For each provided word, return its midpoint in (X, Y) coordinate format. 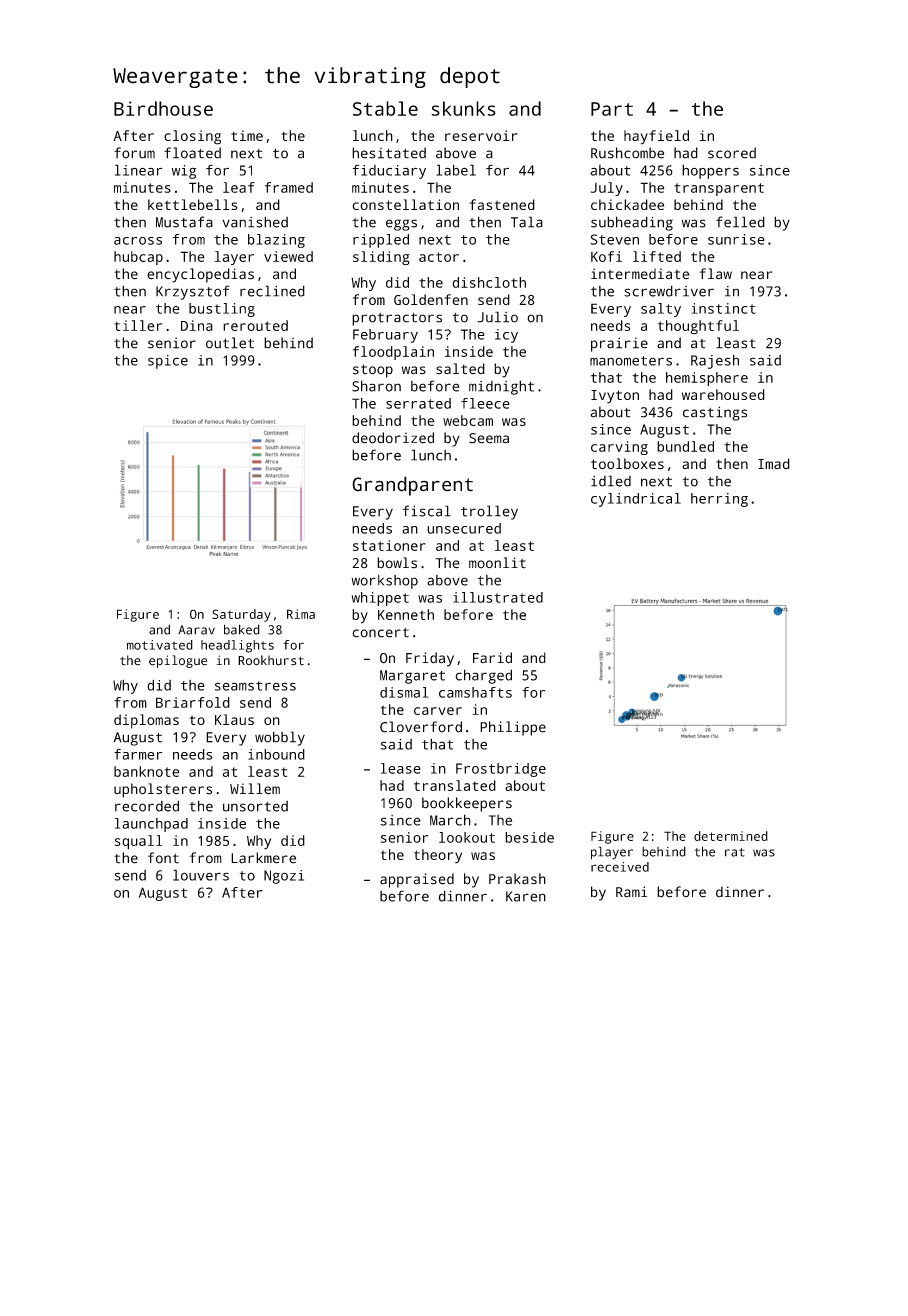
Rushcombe (627, 153)
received (620, 867)
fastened (502, 204)
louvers (201, 875)
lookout (467, 837)
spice (168, 362)
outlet (230, 343)
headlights (237, 646)
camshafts (475, 692)
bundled (685, 446)
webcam (468, 420)
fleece (485, 403)
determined (731, 836)
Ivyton (615, 397)
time (247, 135)
